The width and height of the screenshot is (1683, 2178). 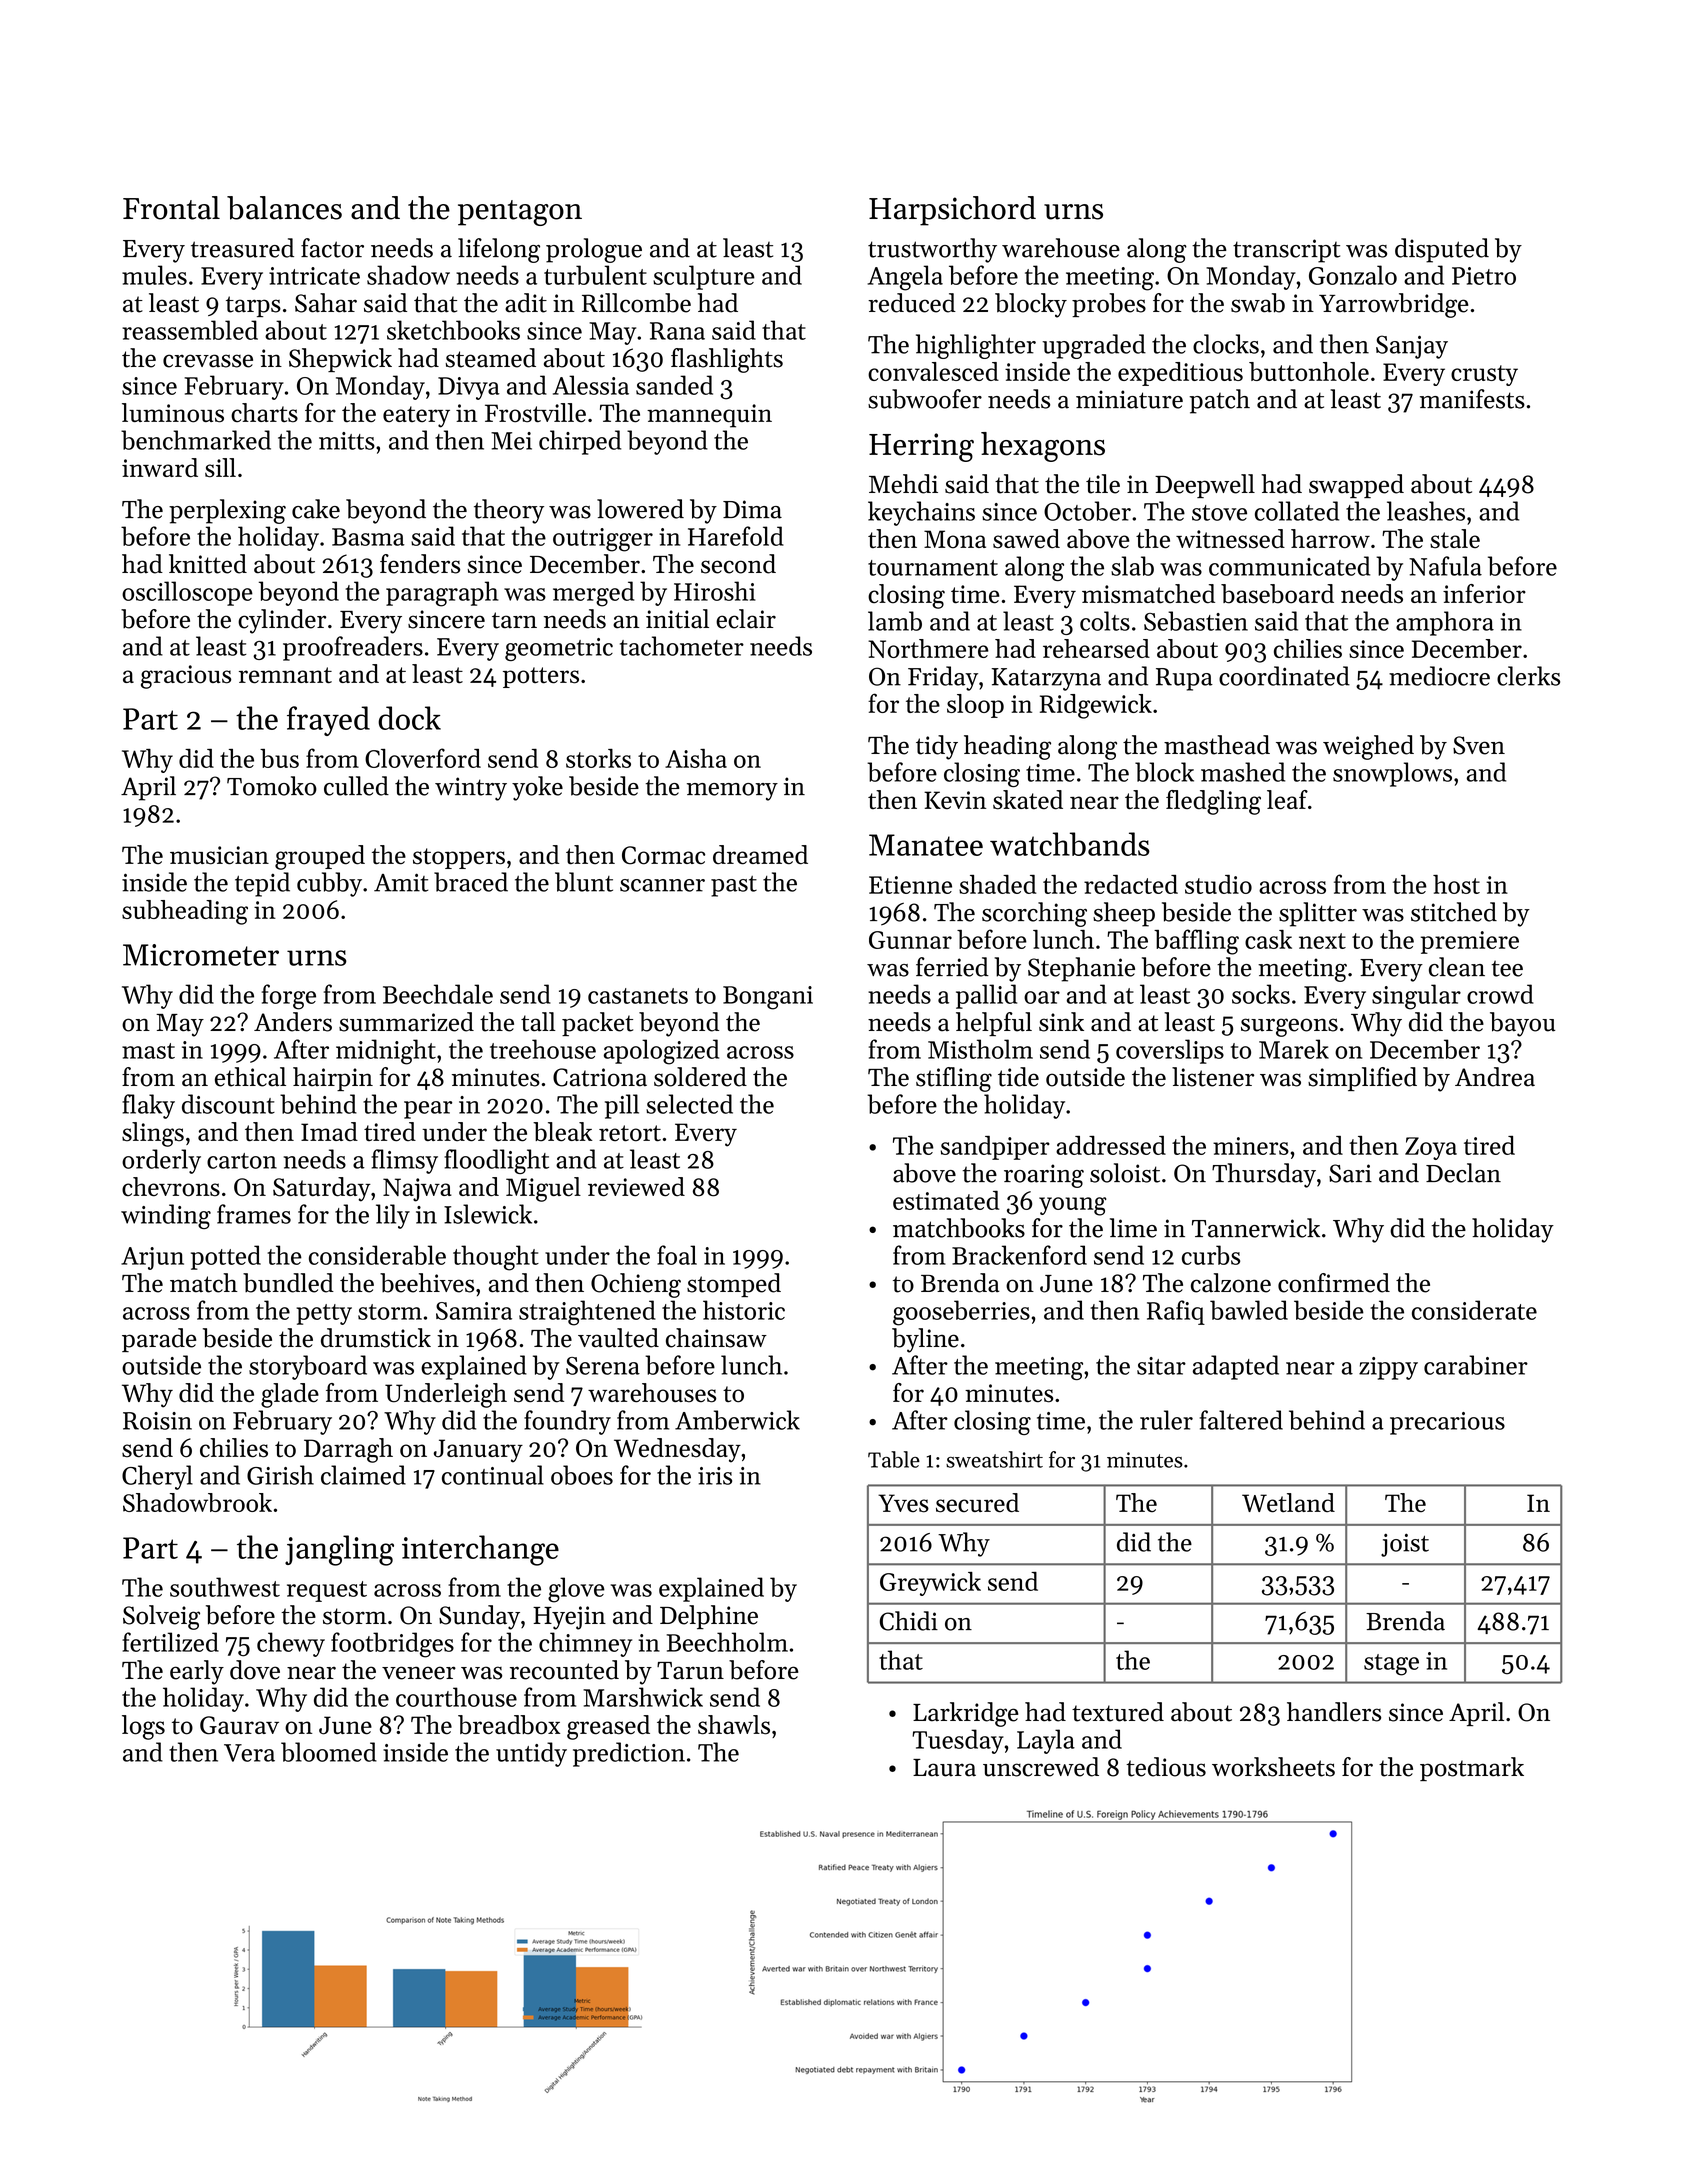 What do you see at coordinates (208, 361) in the screenshot?
I see `crevasse` at bounding box center [208, 361].
